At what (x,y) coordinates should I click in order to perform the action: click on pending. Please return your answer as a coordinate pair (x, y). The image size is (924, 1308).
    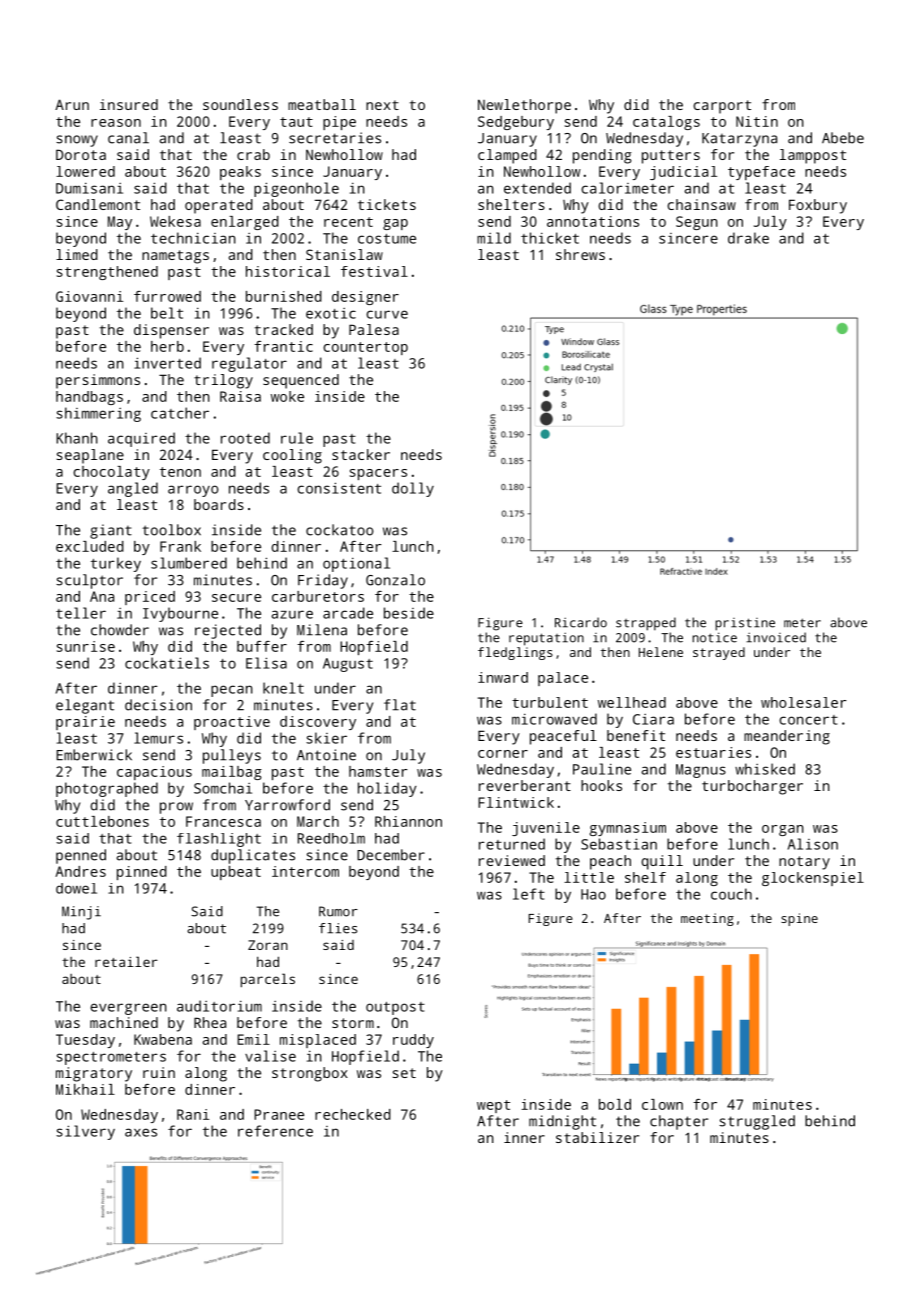
    Looking at the image, I should click on (602, 156).
